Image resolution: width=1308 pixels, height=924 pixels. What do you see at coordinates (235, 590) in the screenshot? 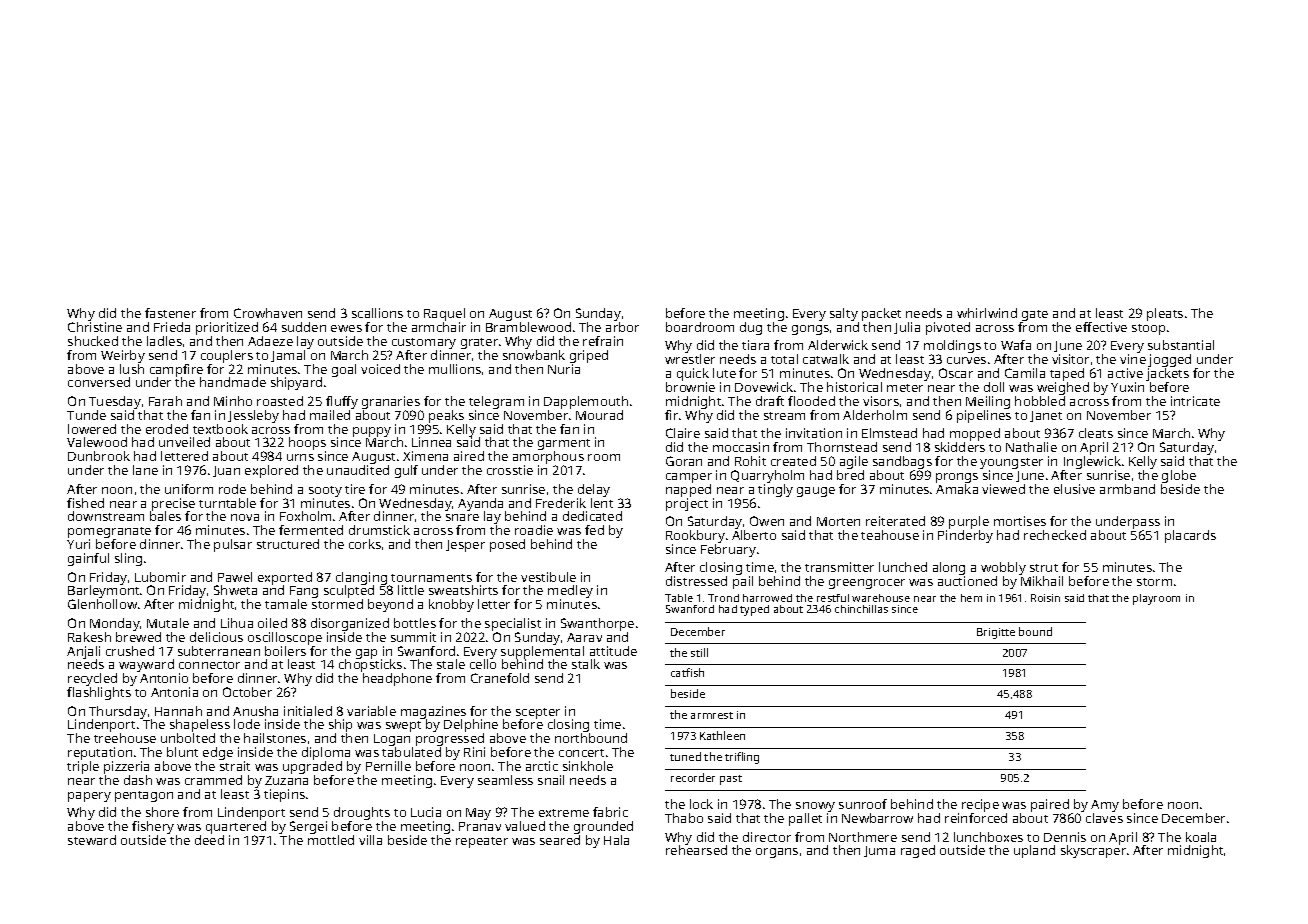
I see `Shweta` at bounding box center [235, 590].
